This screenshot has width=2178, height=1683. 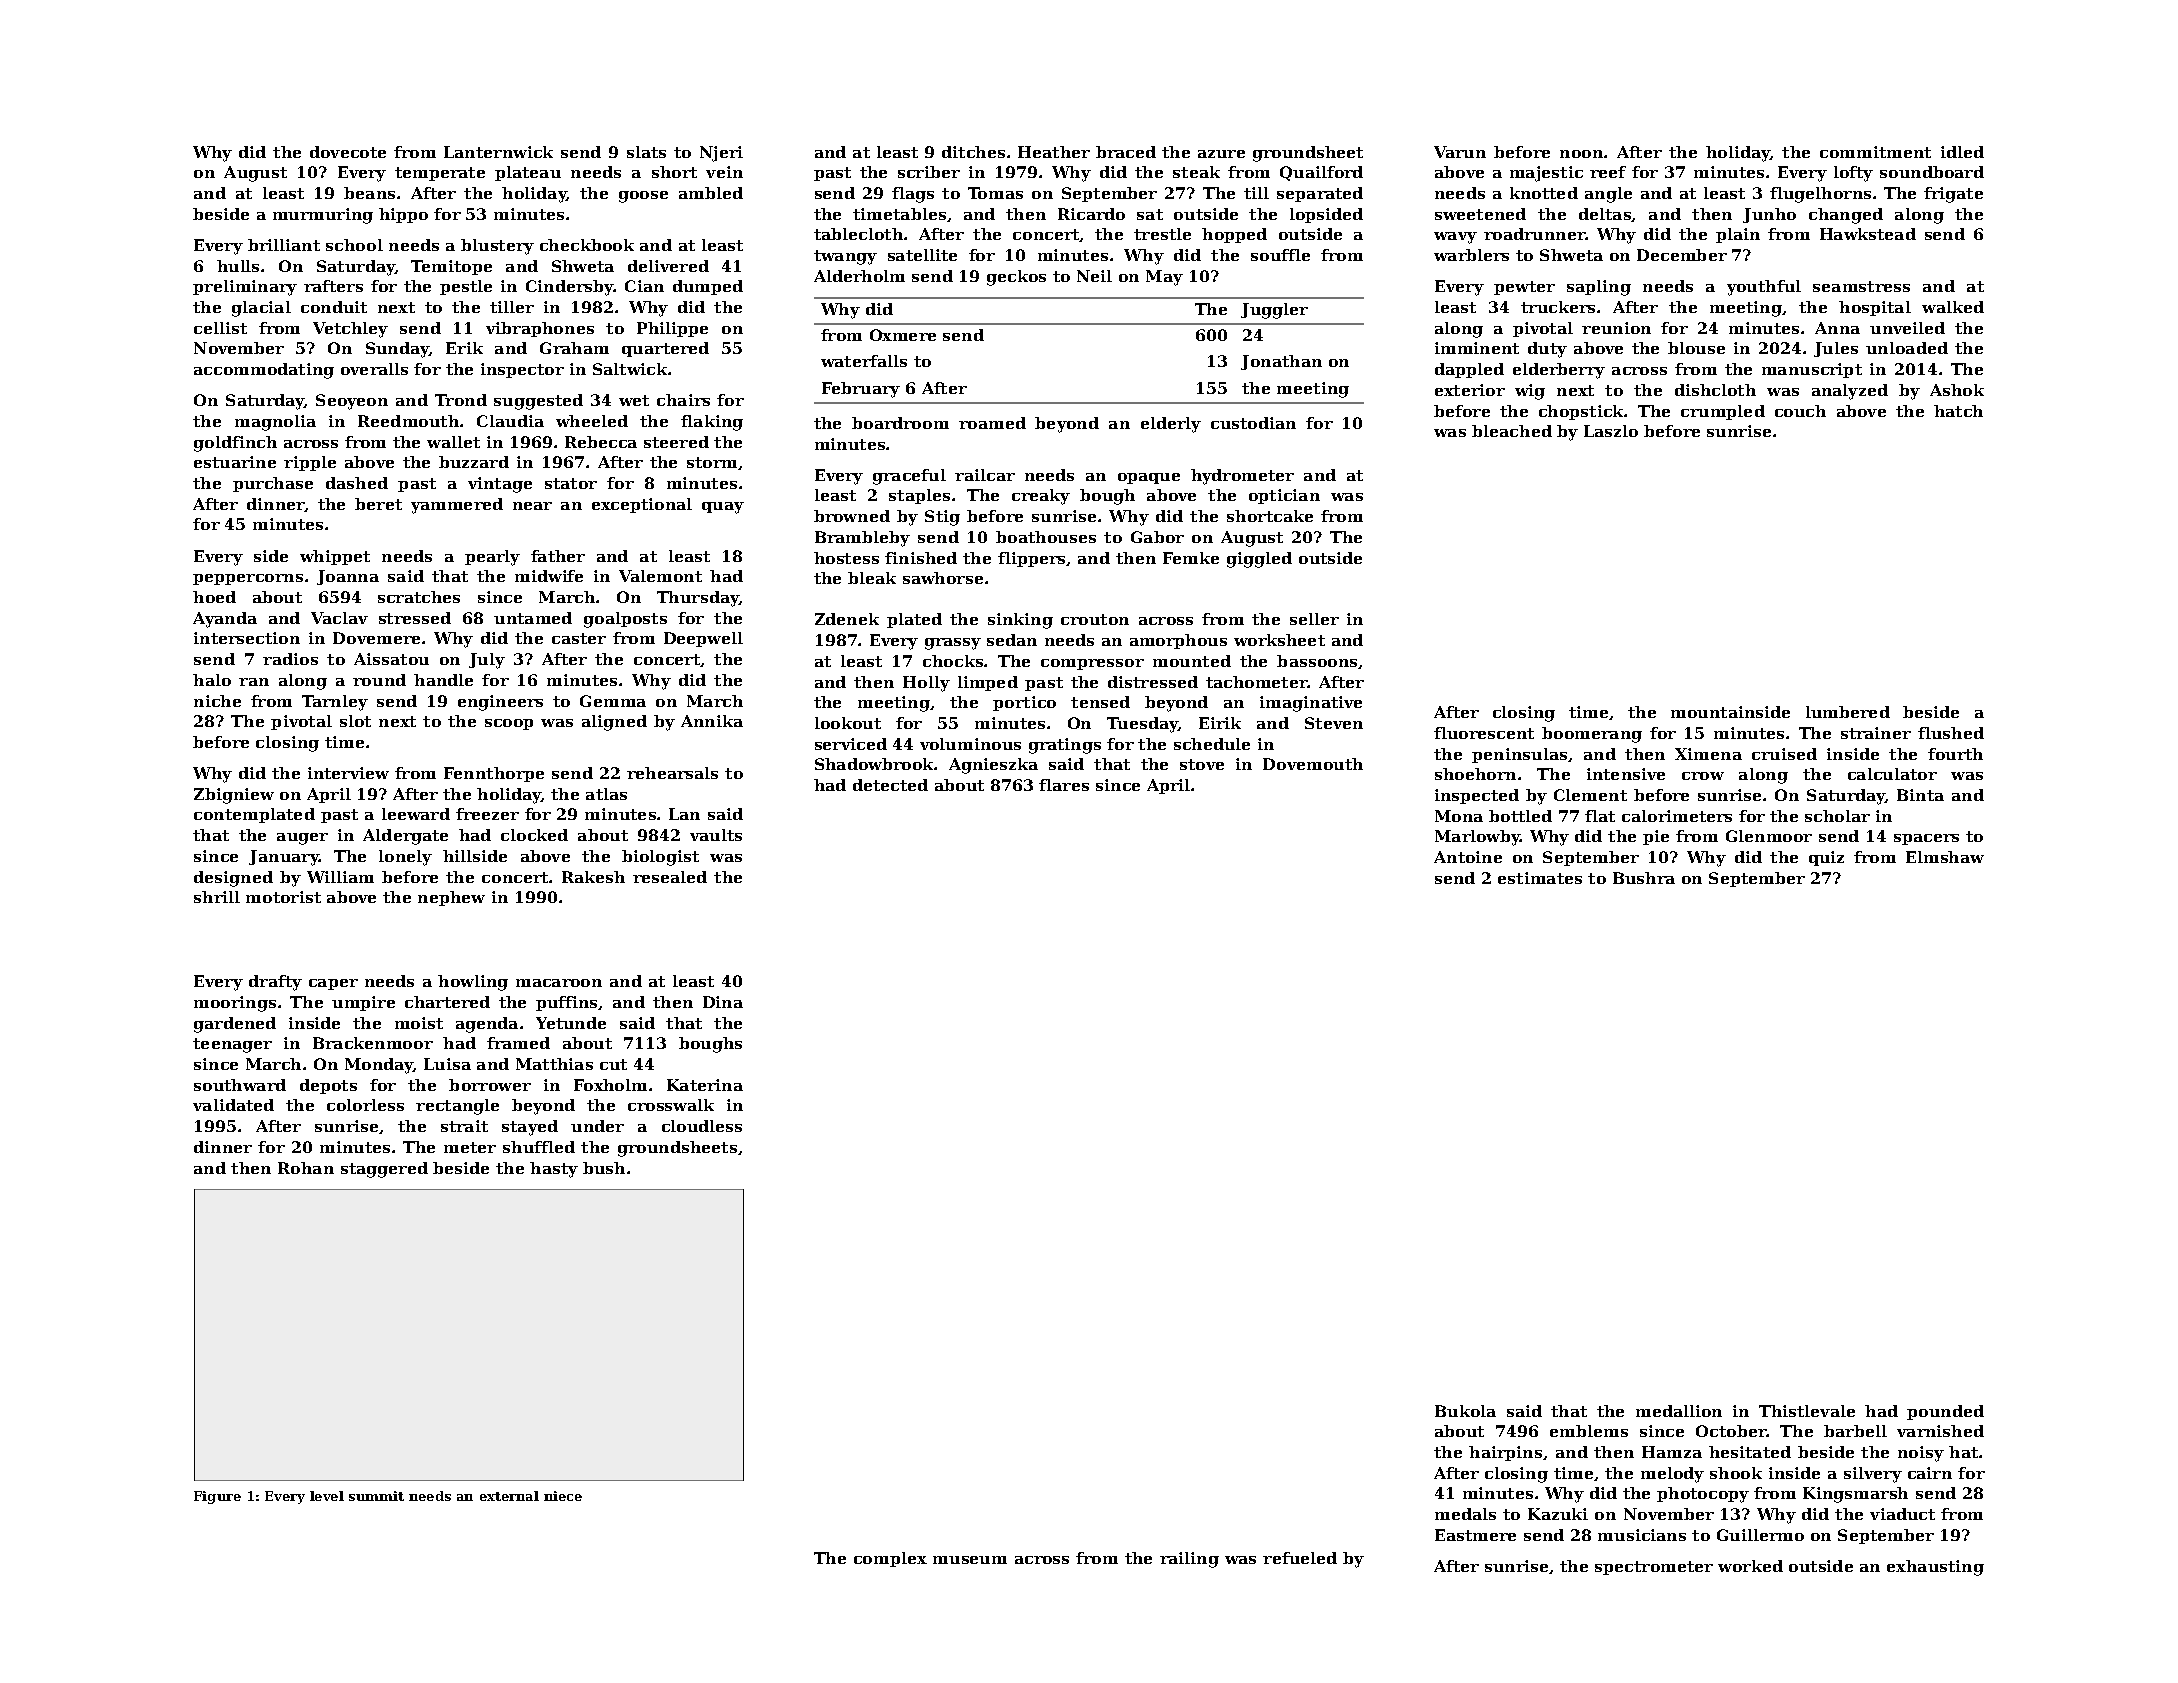 I want to click on exhausting, so click(x=1935, y=1568).
